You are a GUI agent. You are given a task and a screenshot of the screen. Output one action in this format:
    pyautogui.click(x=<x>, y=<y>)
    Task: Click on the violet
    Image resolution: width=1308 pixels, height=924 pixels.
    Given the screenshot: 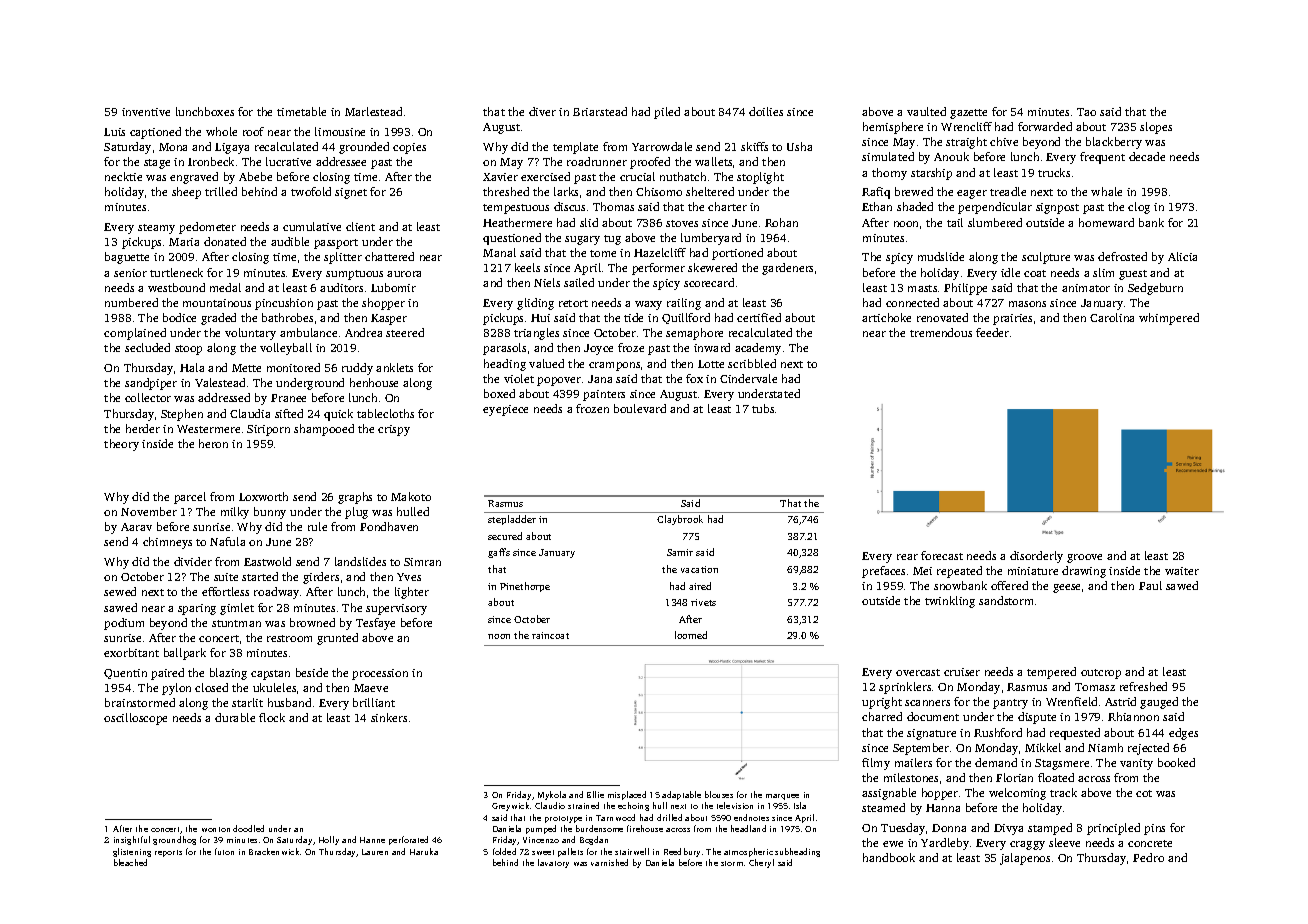 What is the action you would take?
    pyautogui.click(x=519, y=378)
